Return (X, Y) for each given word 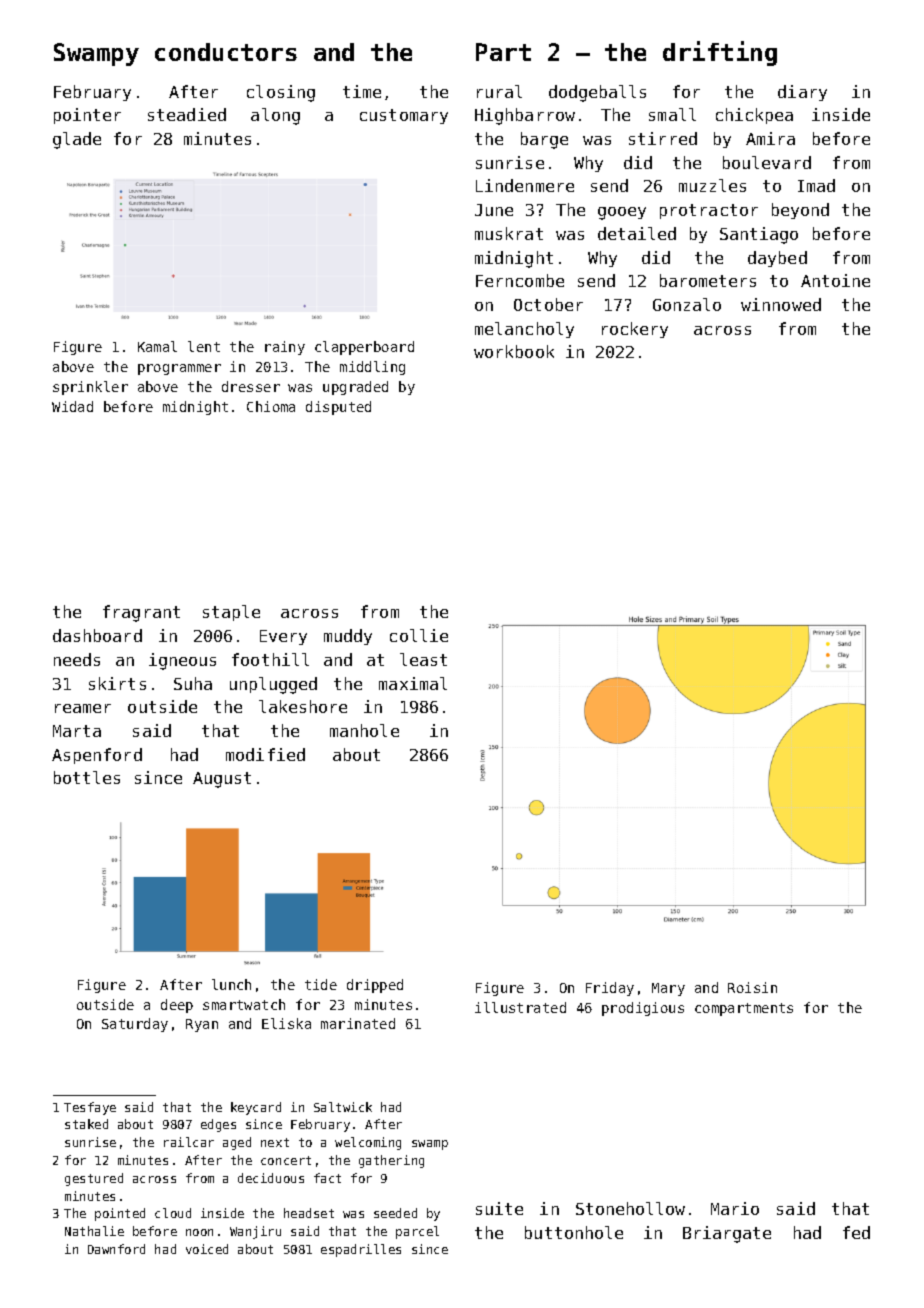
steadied (187, 114)
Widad (72, 406)
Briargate (727, 1234)
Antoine (835, 280)
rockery (635, 330)
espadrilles (361, 1250)
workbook (514, 351)
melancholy (524, 330)
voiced (207, 1249)
